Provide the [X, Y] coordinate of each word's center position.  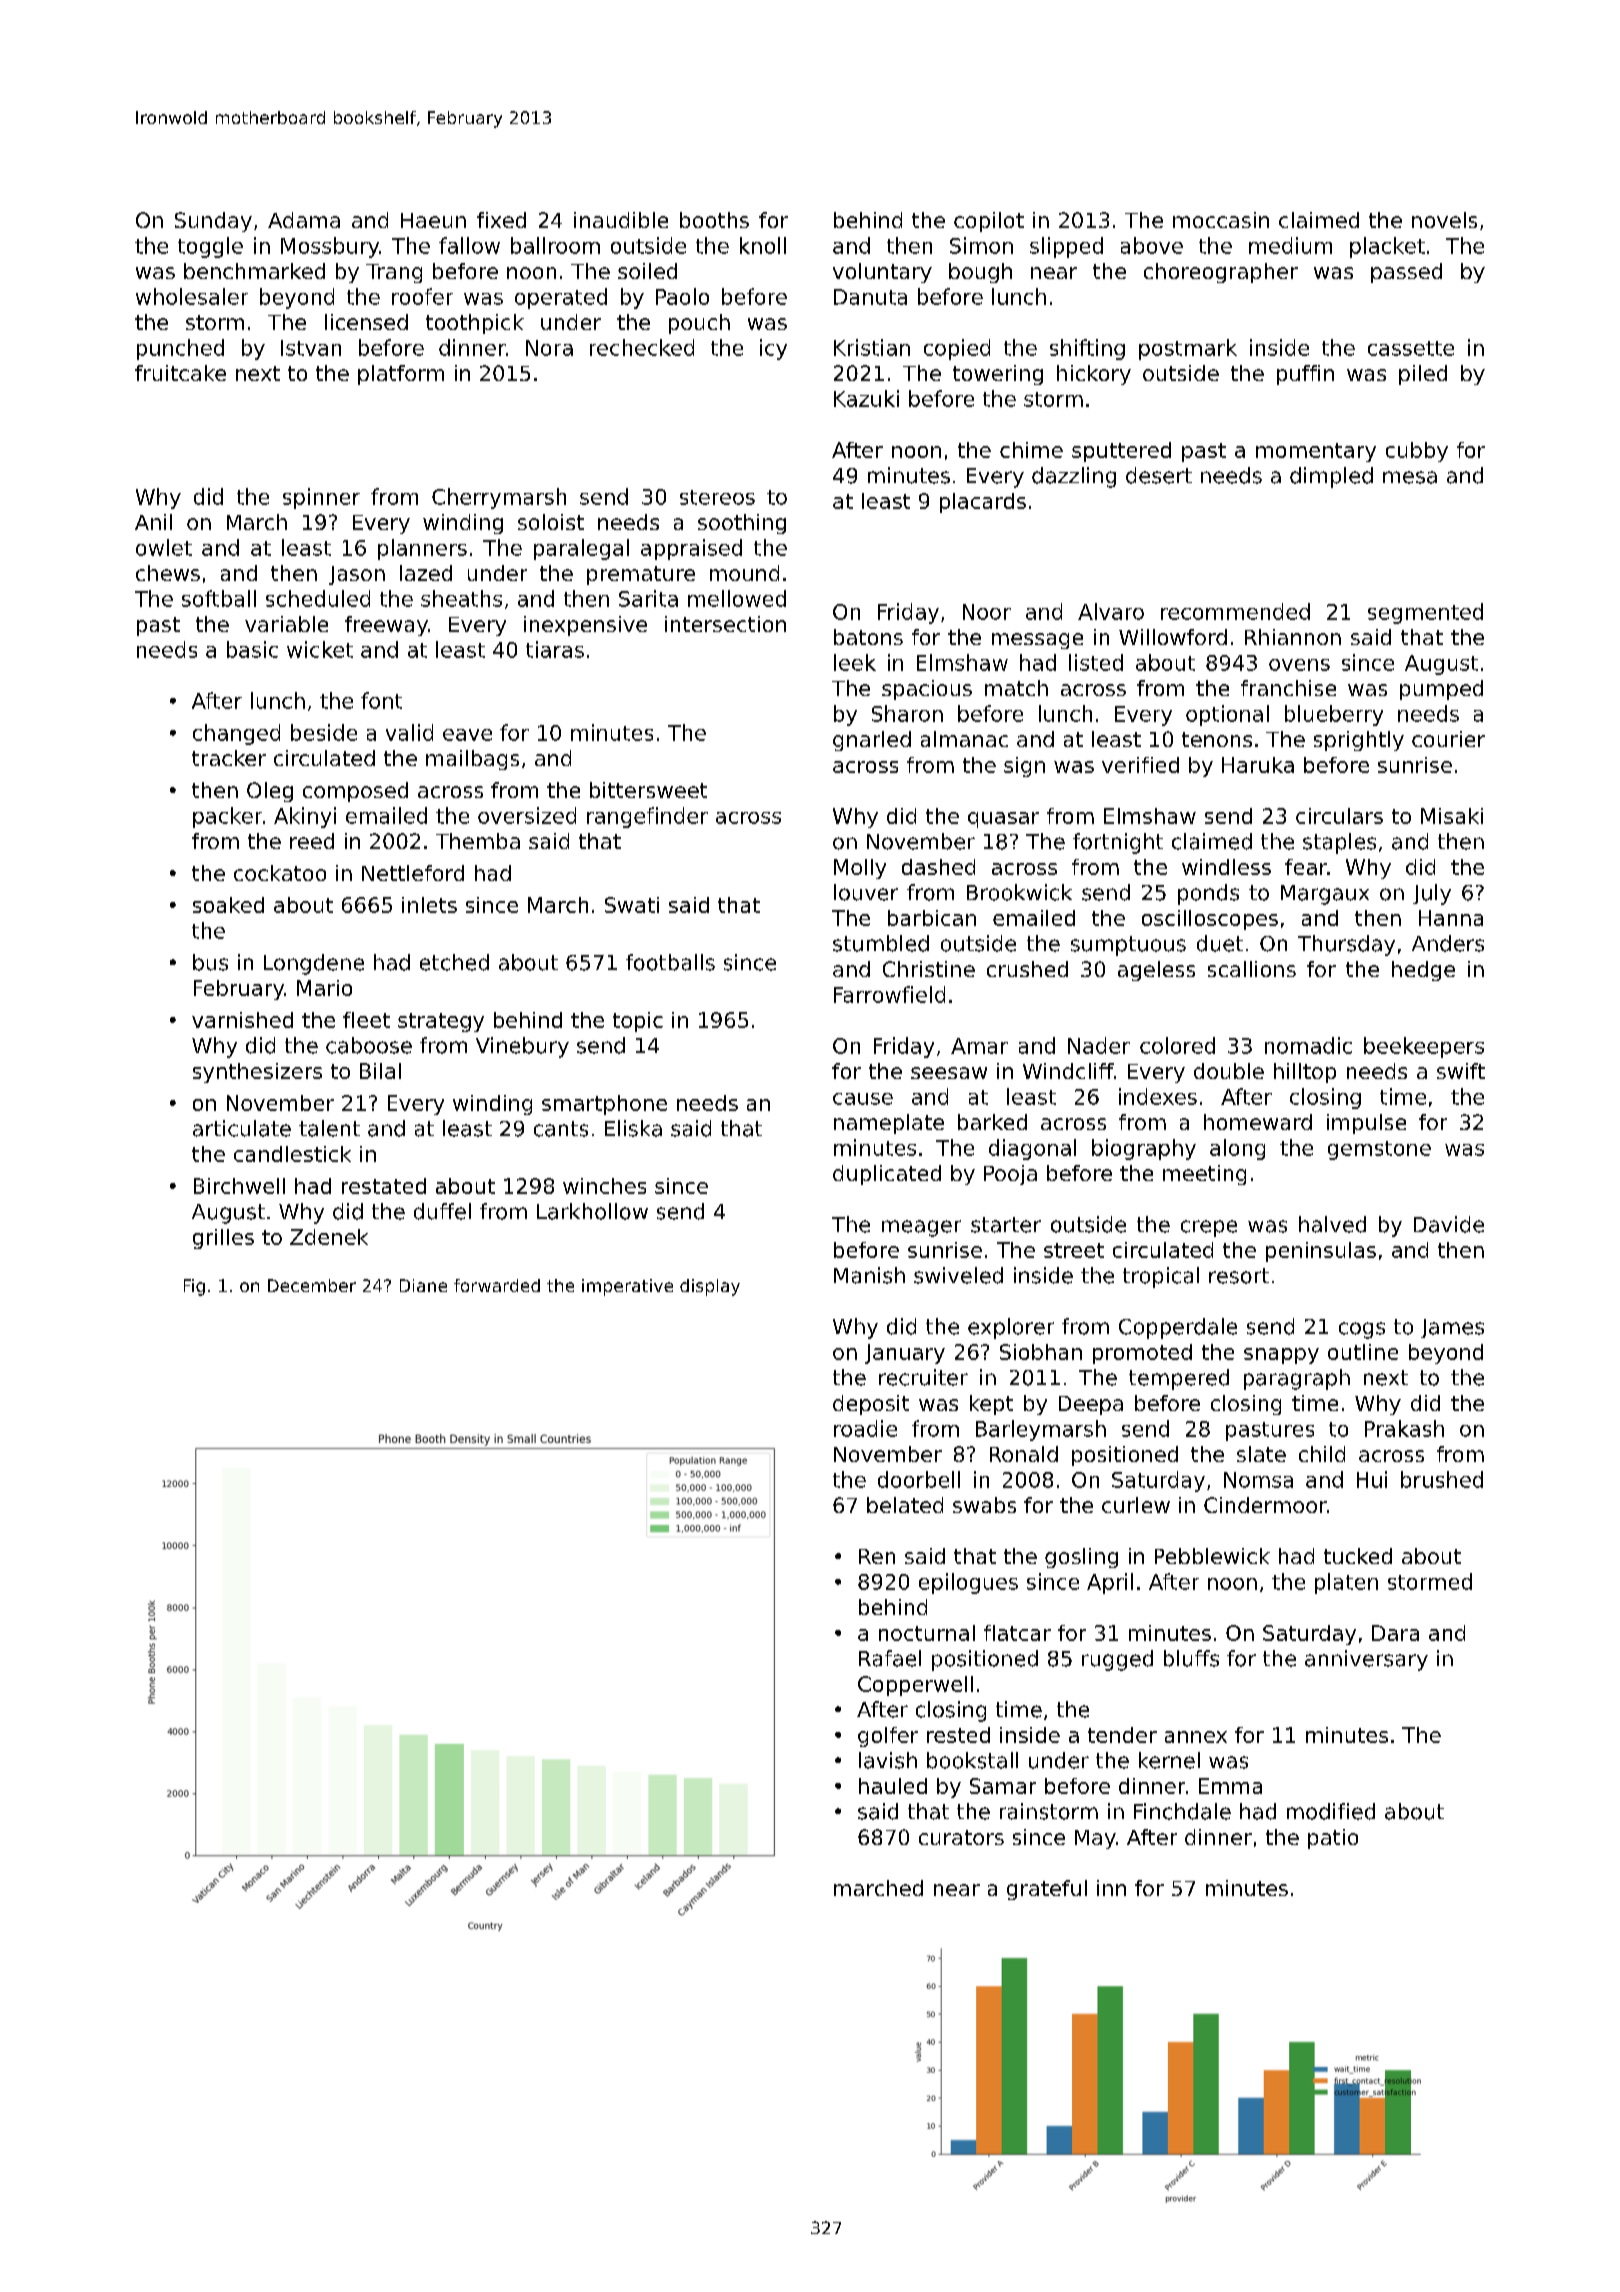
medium [1290, 245]
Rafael [890, 1658]
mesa [1410, 477]
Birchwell [239, 1186]
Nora [549, 348]
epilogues [968, 1583]
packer [227, 817]
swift [1461, 1071]
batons [868, 637]
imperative [627, 1287]
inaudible [621, 220]
